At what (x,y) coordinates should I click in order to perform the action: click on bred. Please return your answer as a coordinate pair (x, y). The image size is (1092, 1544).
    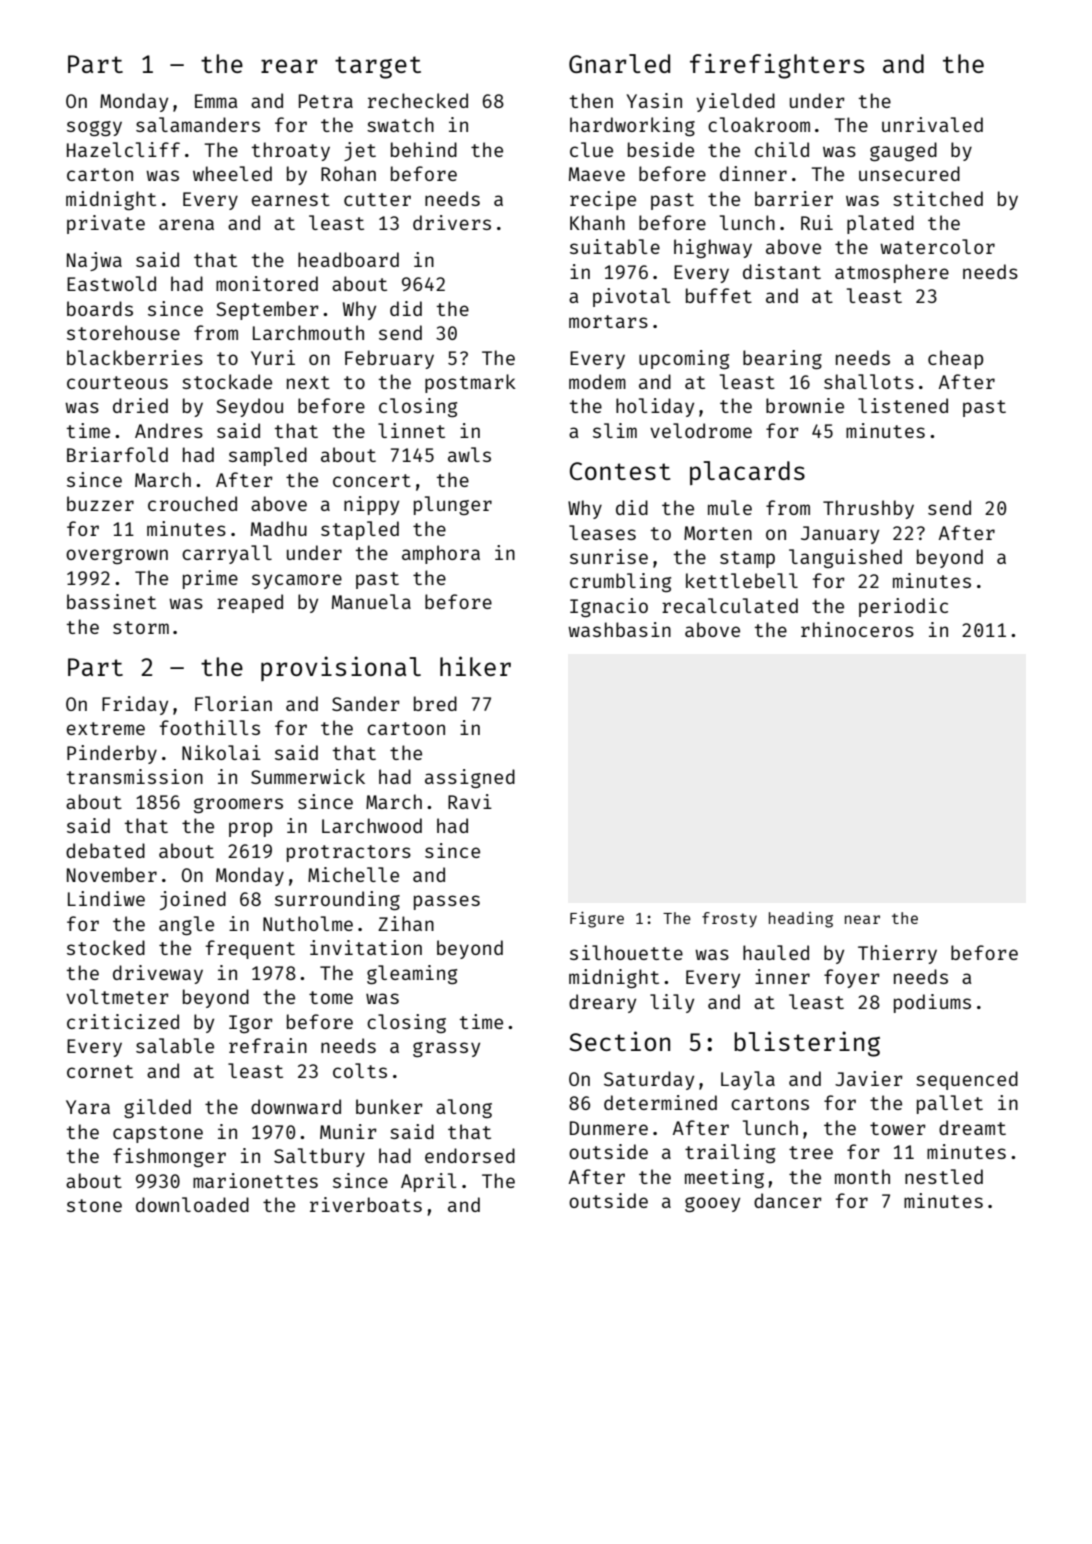
    Looking at the image, I should click on (435, 703).
